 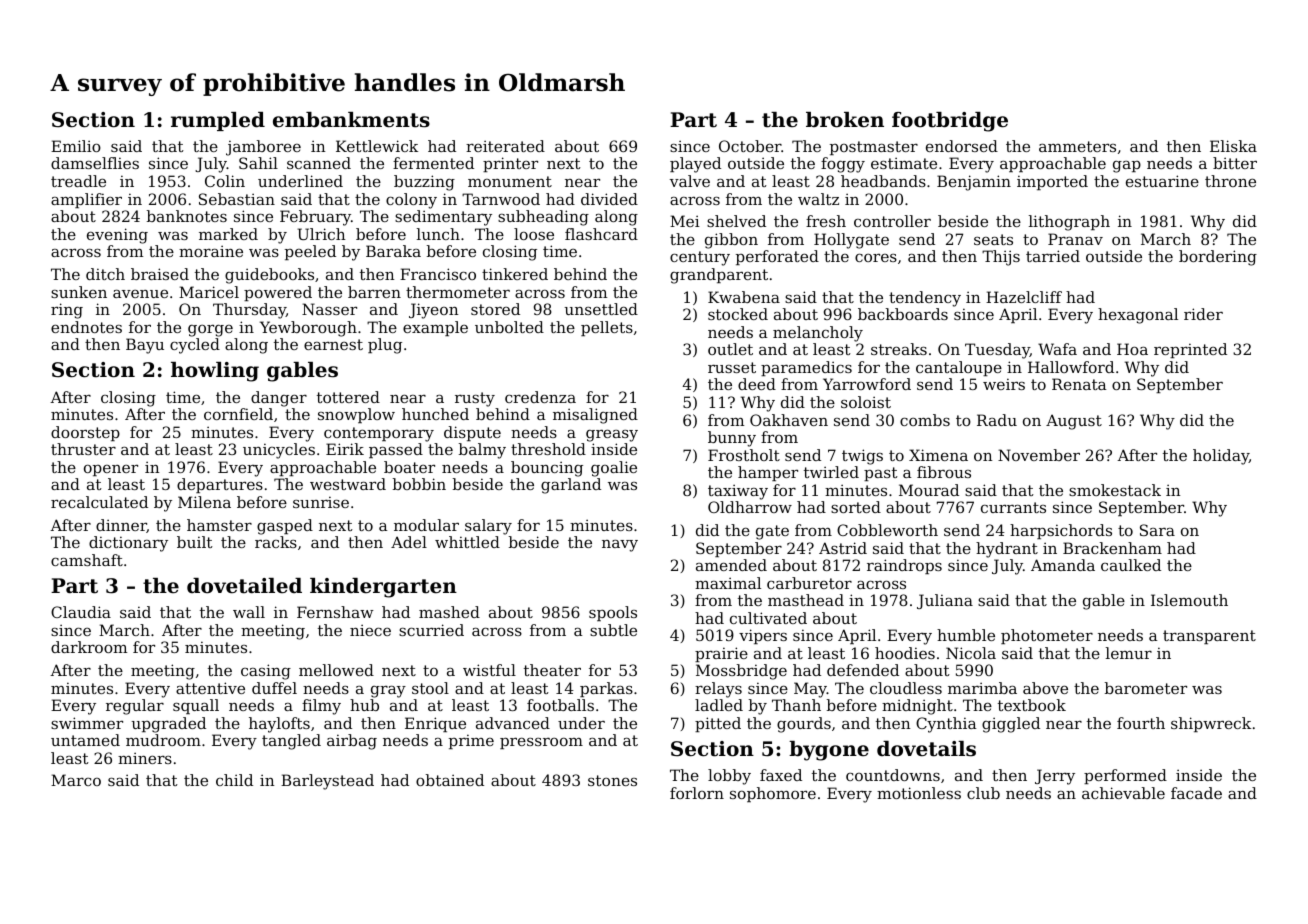 What do you see at coordinates (396, 450) in the image?
I see `passed` at bounding box center [396, 450].
